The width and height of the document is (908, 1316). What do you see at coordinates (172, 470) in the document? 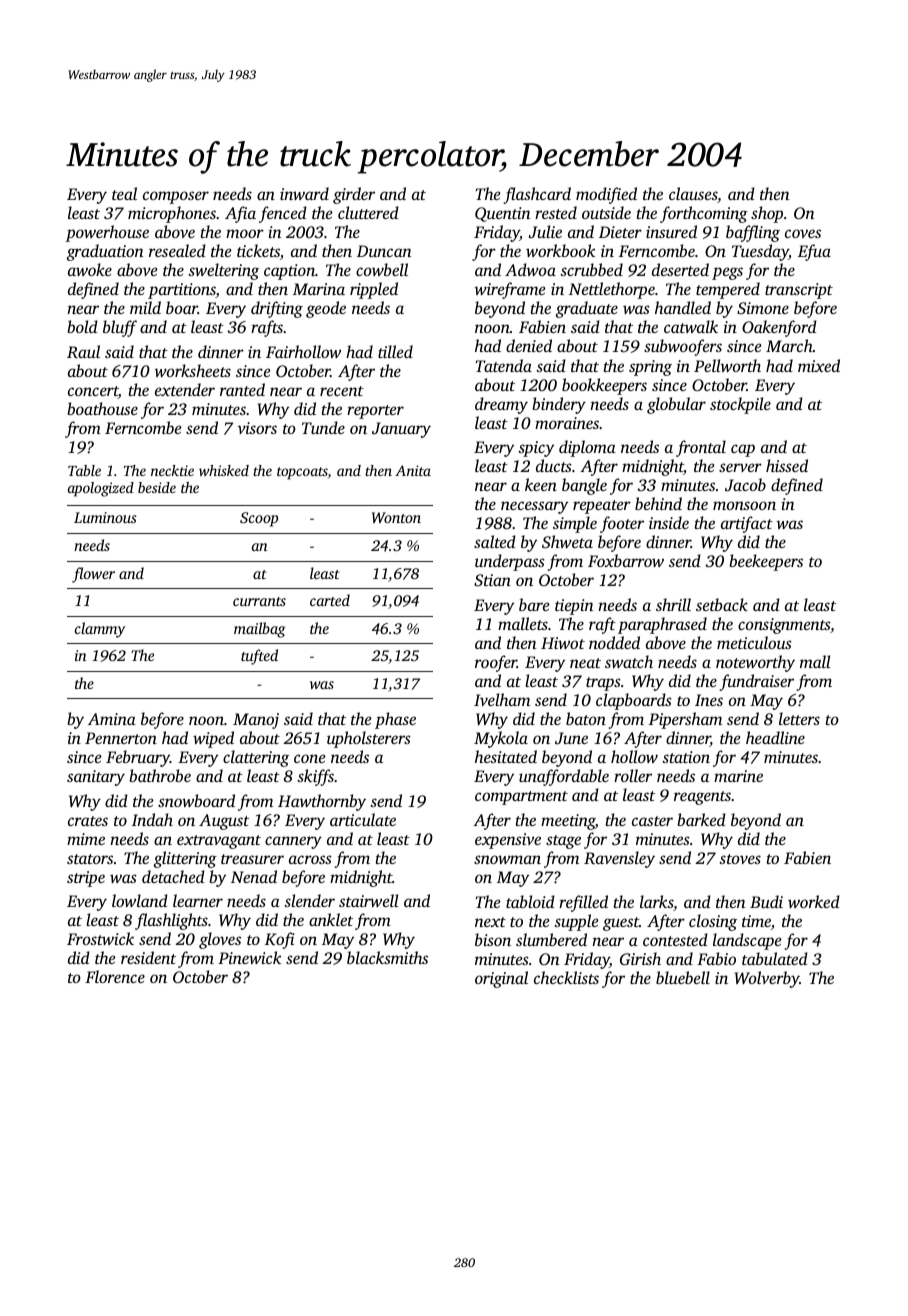
I see `necktie` at bounding box center [172, 470].
